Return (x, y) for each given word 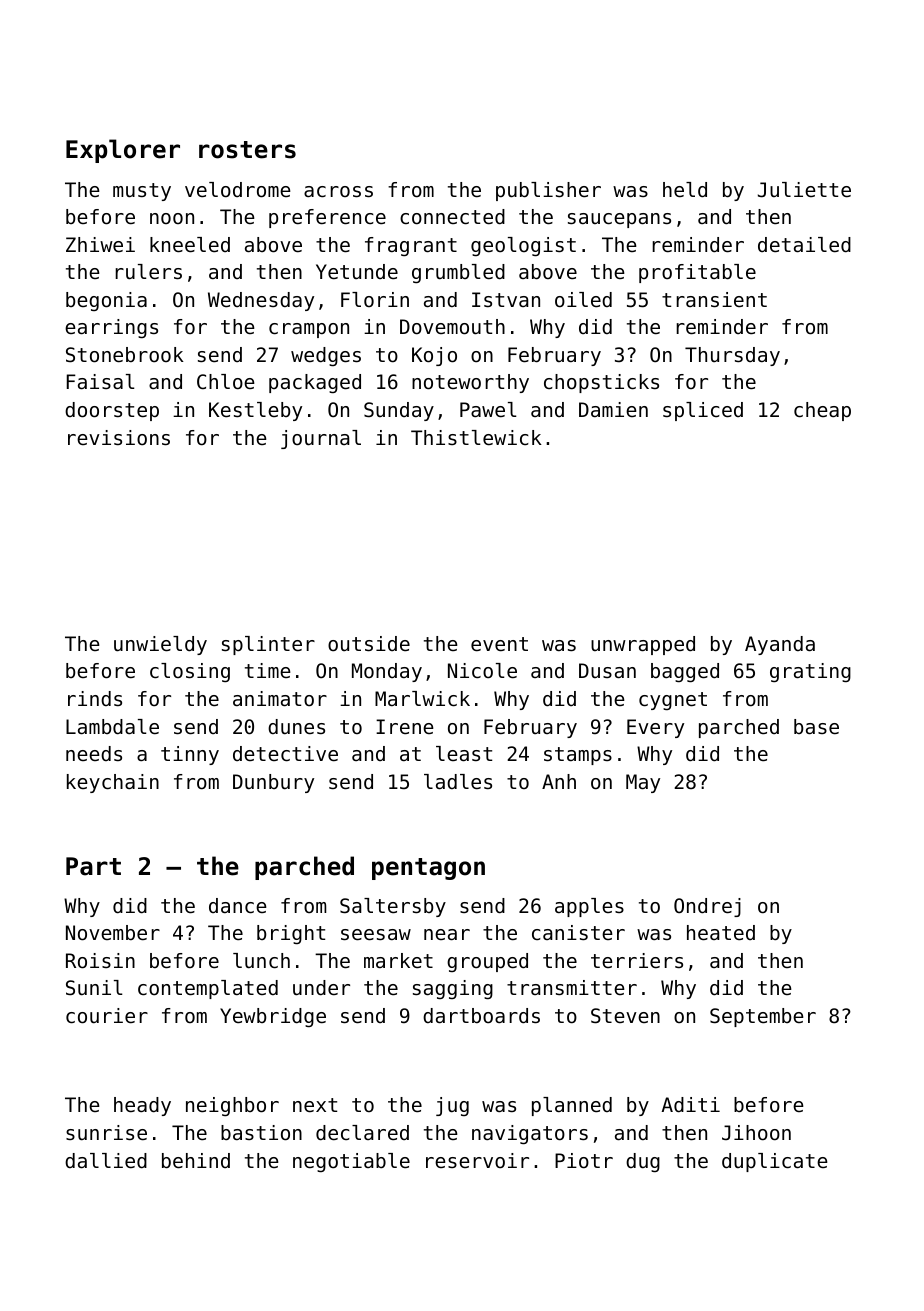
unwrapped (643, 645)
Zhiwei (100, 245)
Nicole (482, 671)
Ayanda (780, 645)
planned (572, 1106)
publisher (548, 191)
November (113, 933)
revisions (119, 438)
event (499, 644)
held (685, 190)
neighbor (232, 1106)
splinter (268, 645)
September (763, 1017)
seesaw (376, 935)
